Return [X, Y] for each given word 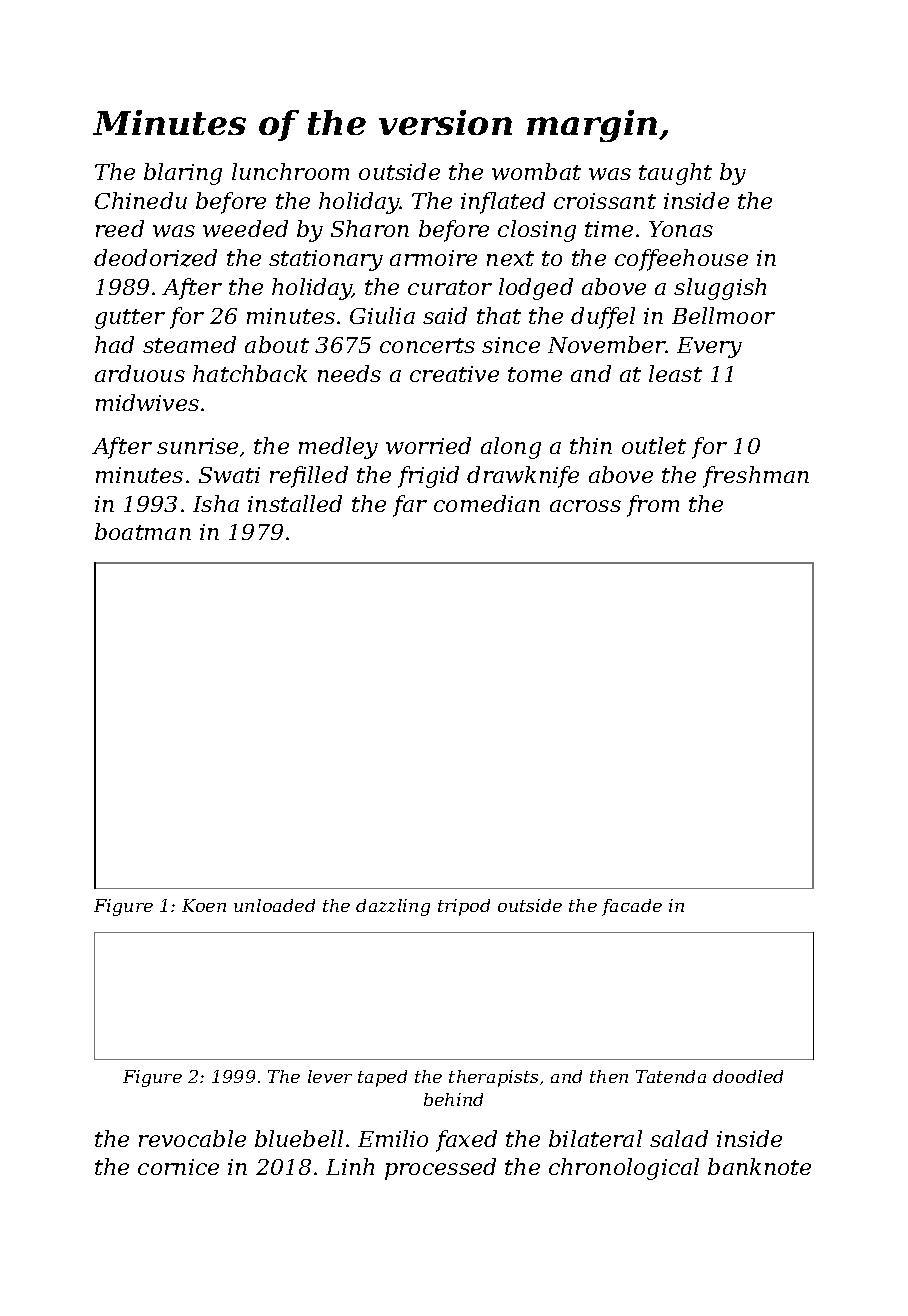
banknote [759, 1166]
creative [454, 374]
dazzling [393, 907]
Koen [204, 905]
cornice [178, 1167]
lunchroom [290, 171]
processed [440, 1169]
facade [632, 907]
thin [591, 445]
